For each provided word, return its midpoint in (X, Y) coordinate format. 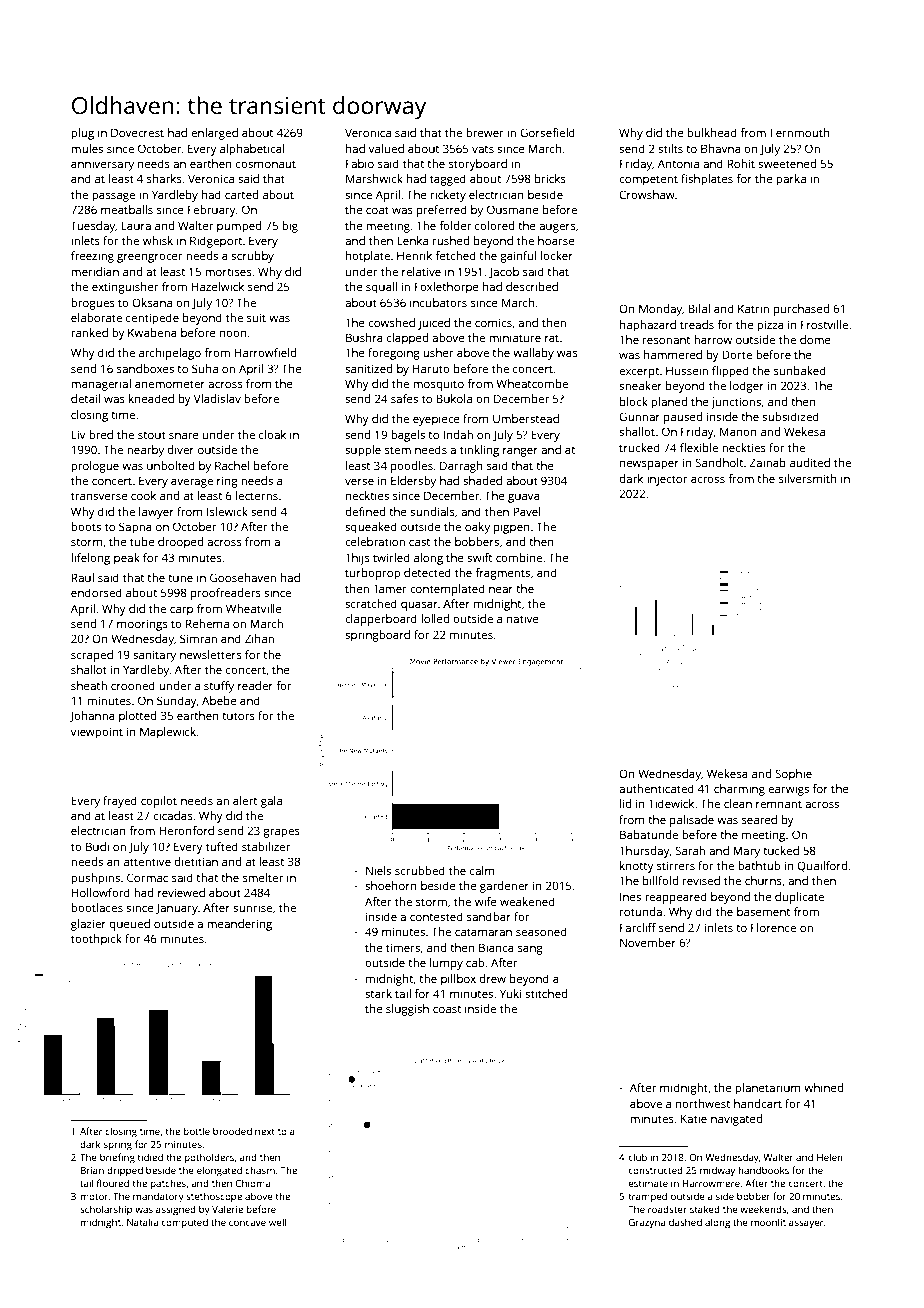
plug (82, 134)
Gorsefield (547, 132)
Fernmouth (800, 132)
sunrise (252, 907)
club (638, 1157)
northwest (703, 1103)
